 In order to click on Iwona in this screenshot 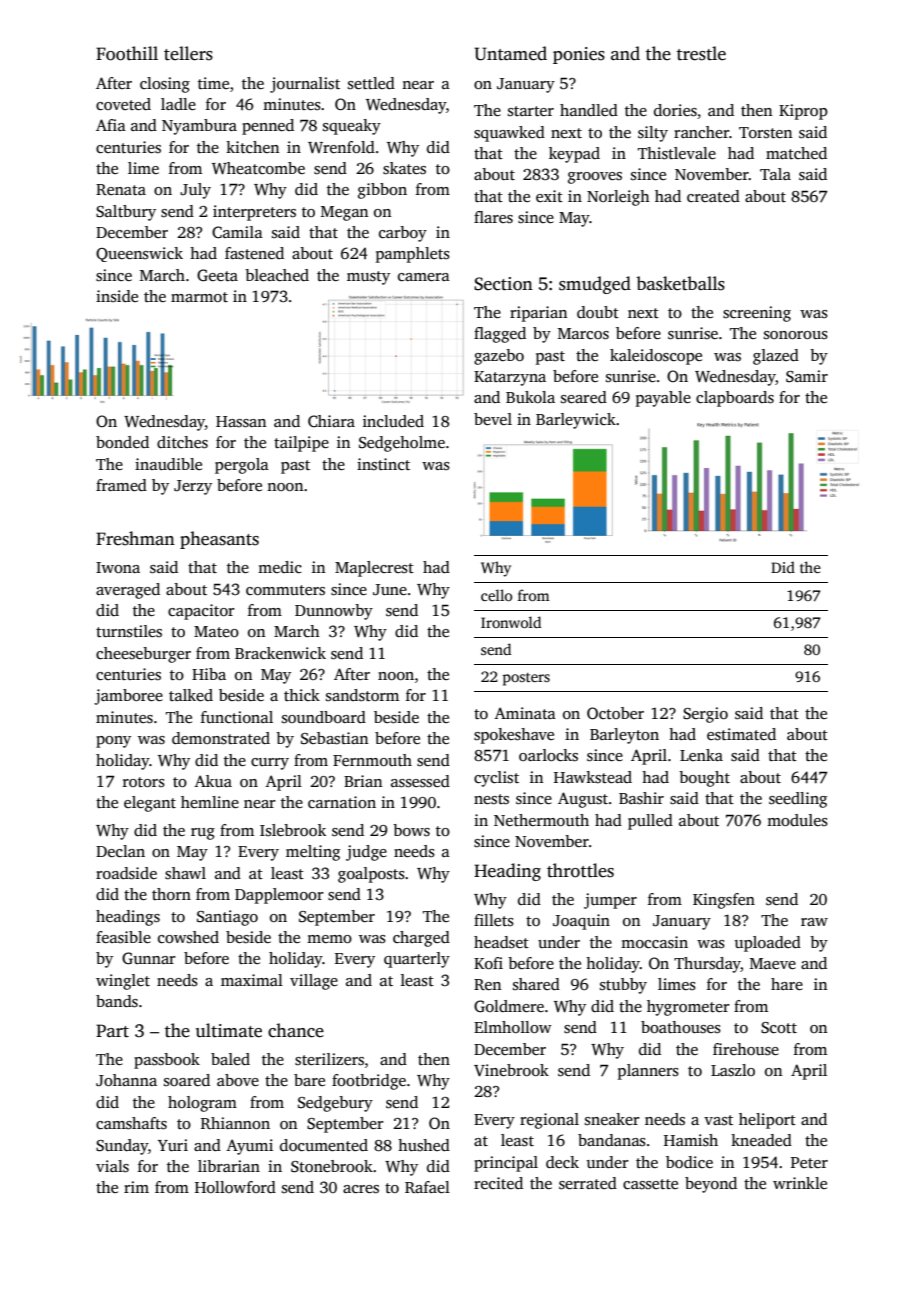, I will do `click(118, 567)`.
